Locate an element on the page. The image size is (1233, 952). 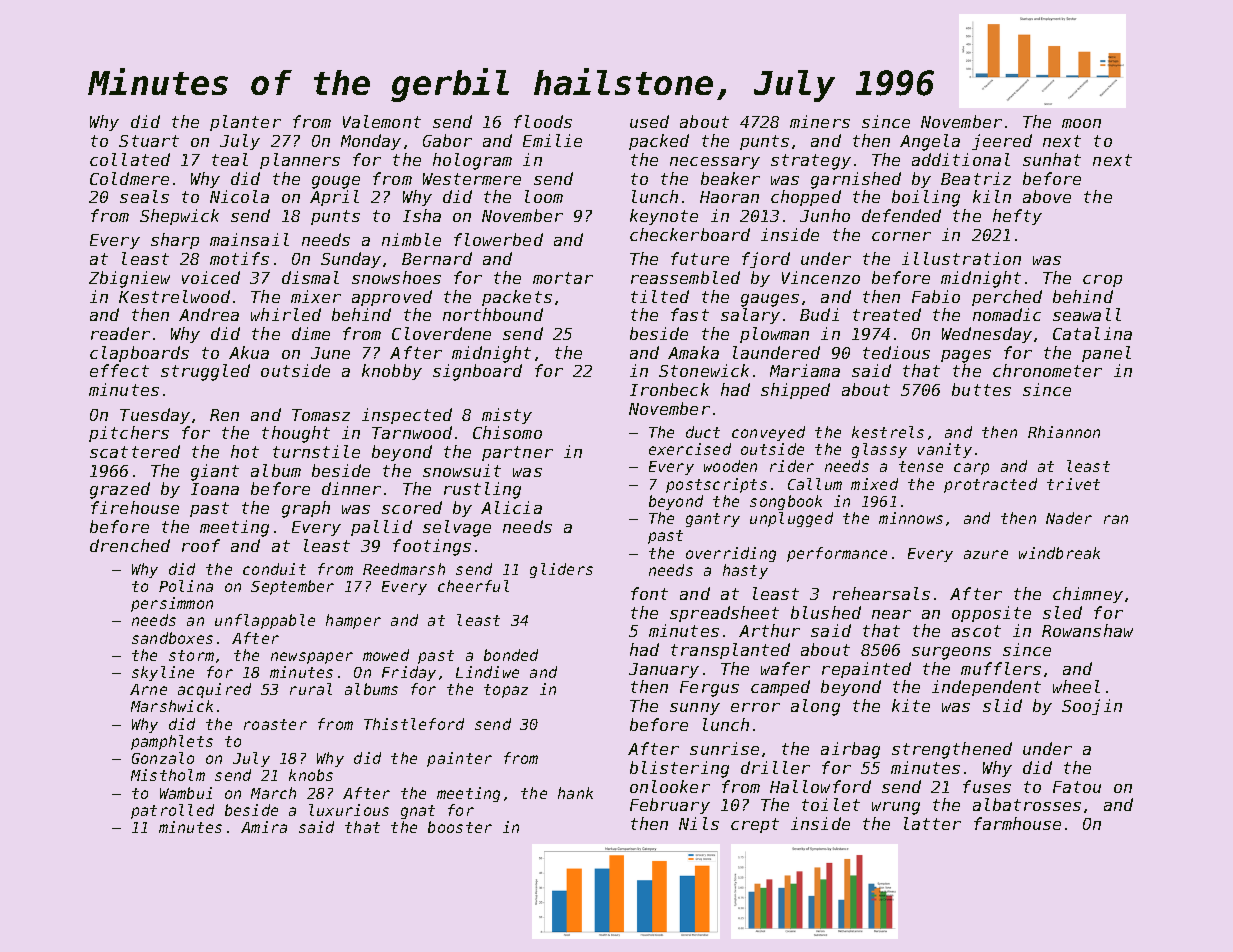
mowed is located at coordinates (386, 655).
